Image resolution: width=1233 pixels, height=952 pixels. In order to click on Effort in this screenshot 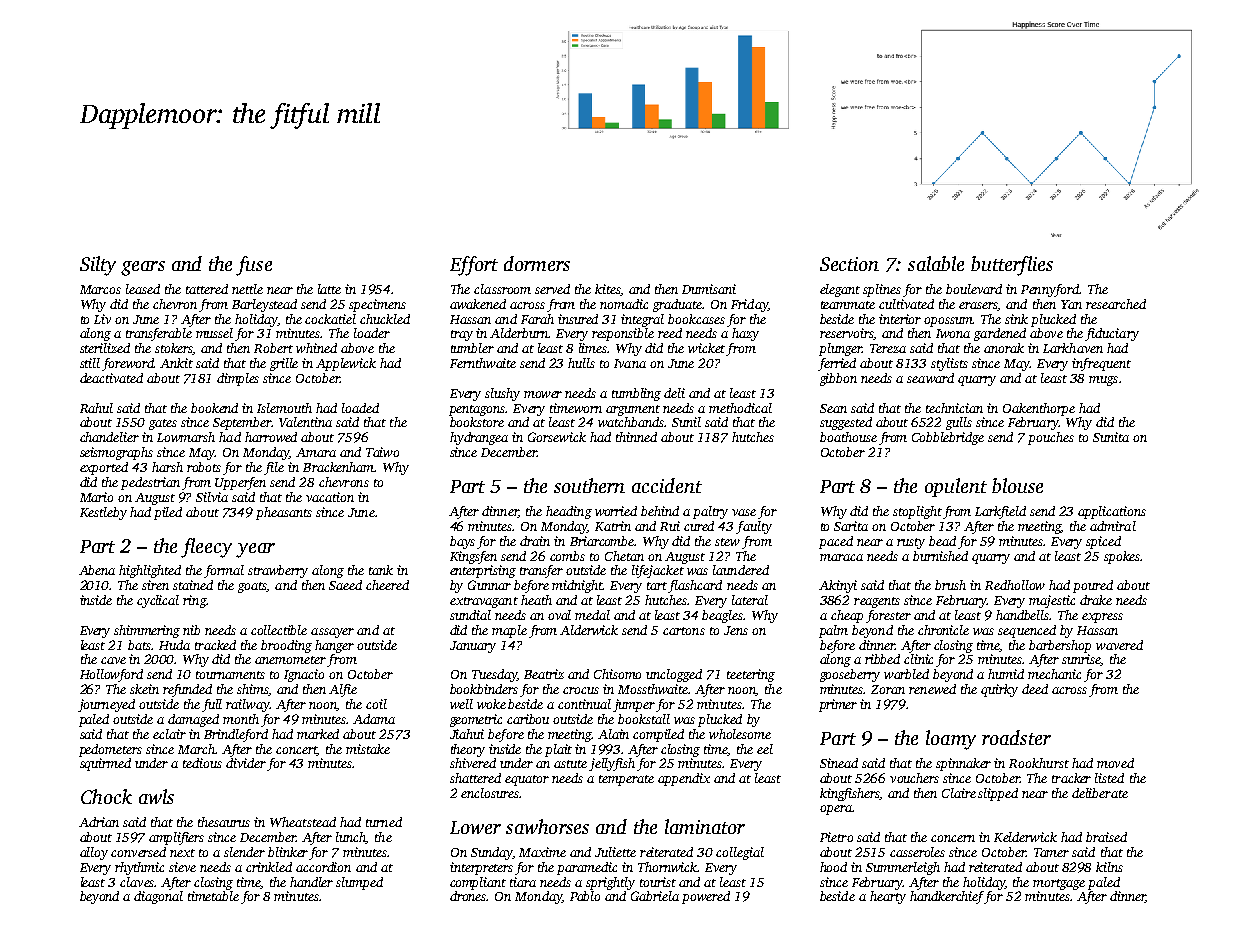, I will do `click(474, 266)`.
